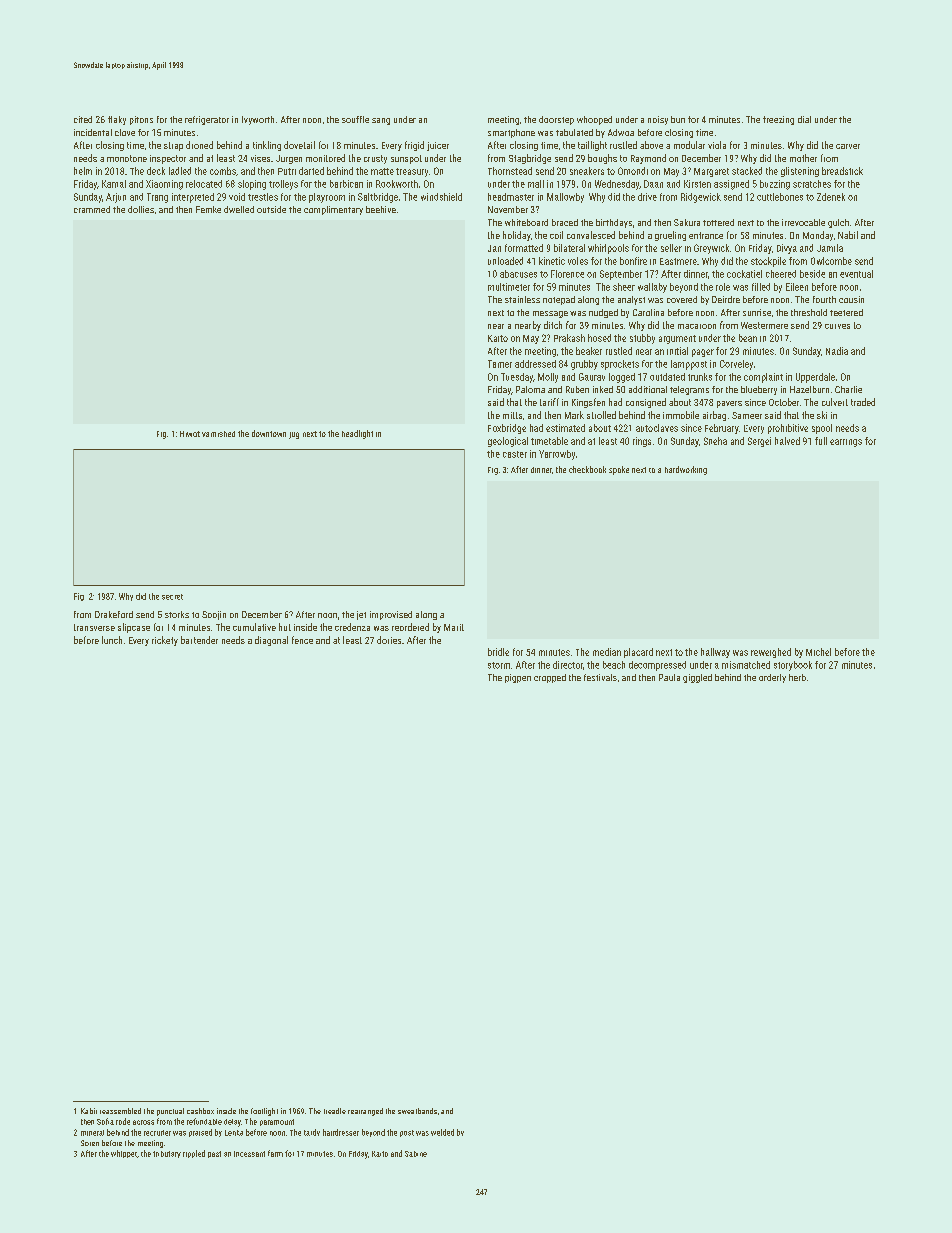  Describe the element at coordinates (846, 312) in the screenshot. I see `teetered` at that location.
